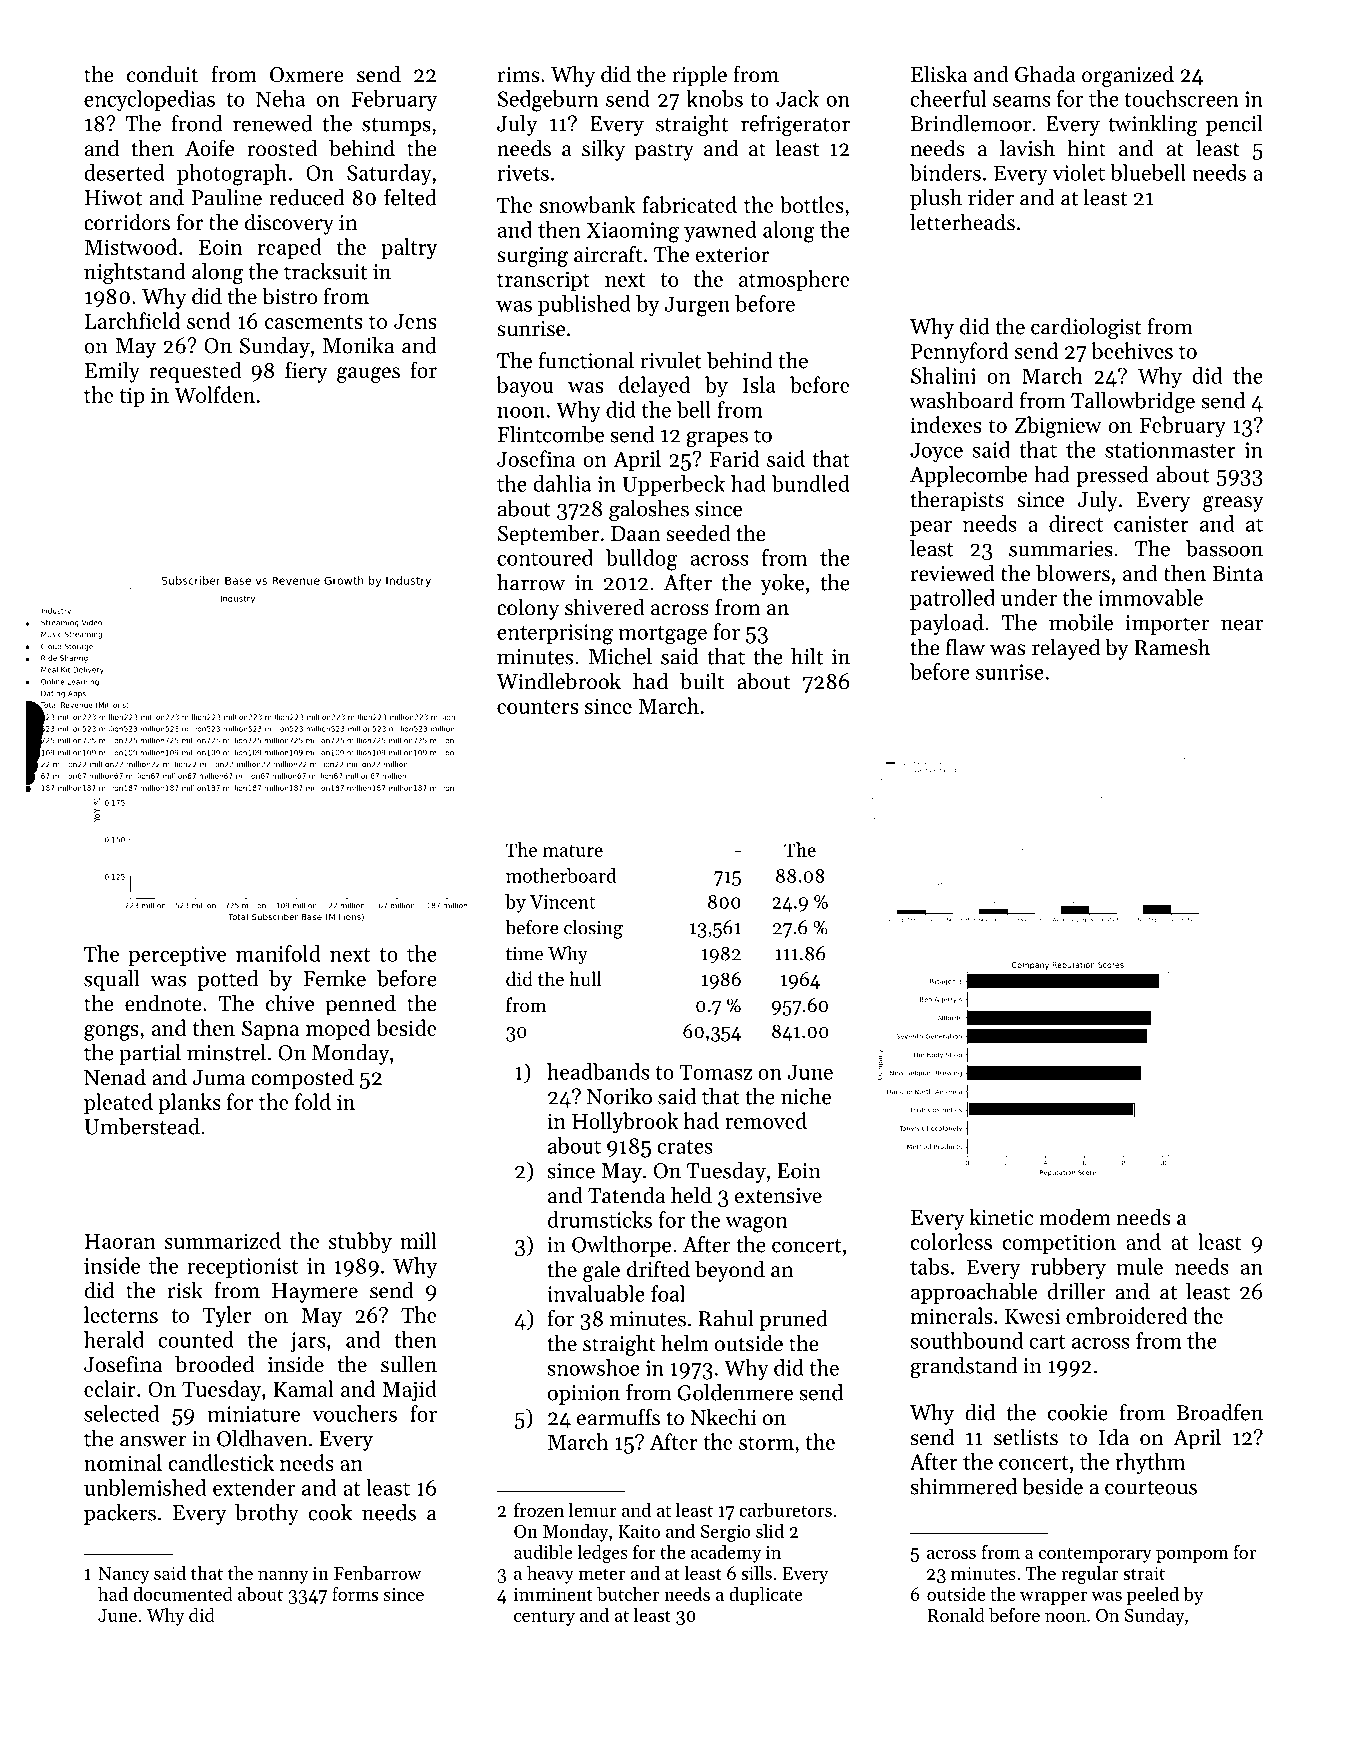  Describe the element at coordinates (135, 273) in the screenshot. I see `nightstand` at that location.
